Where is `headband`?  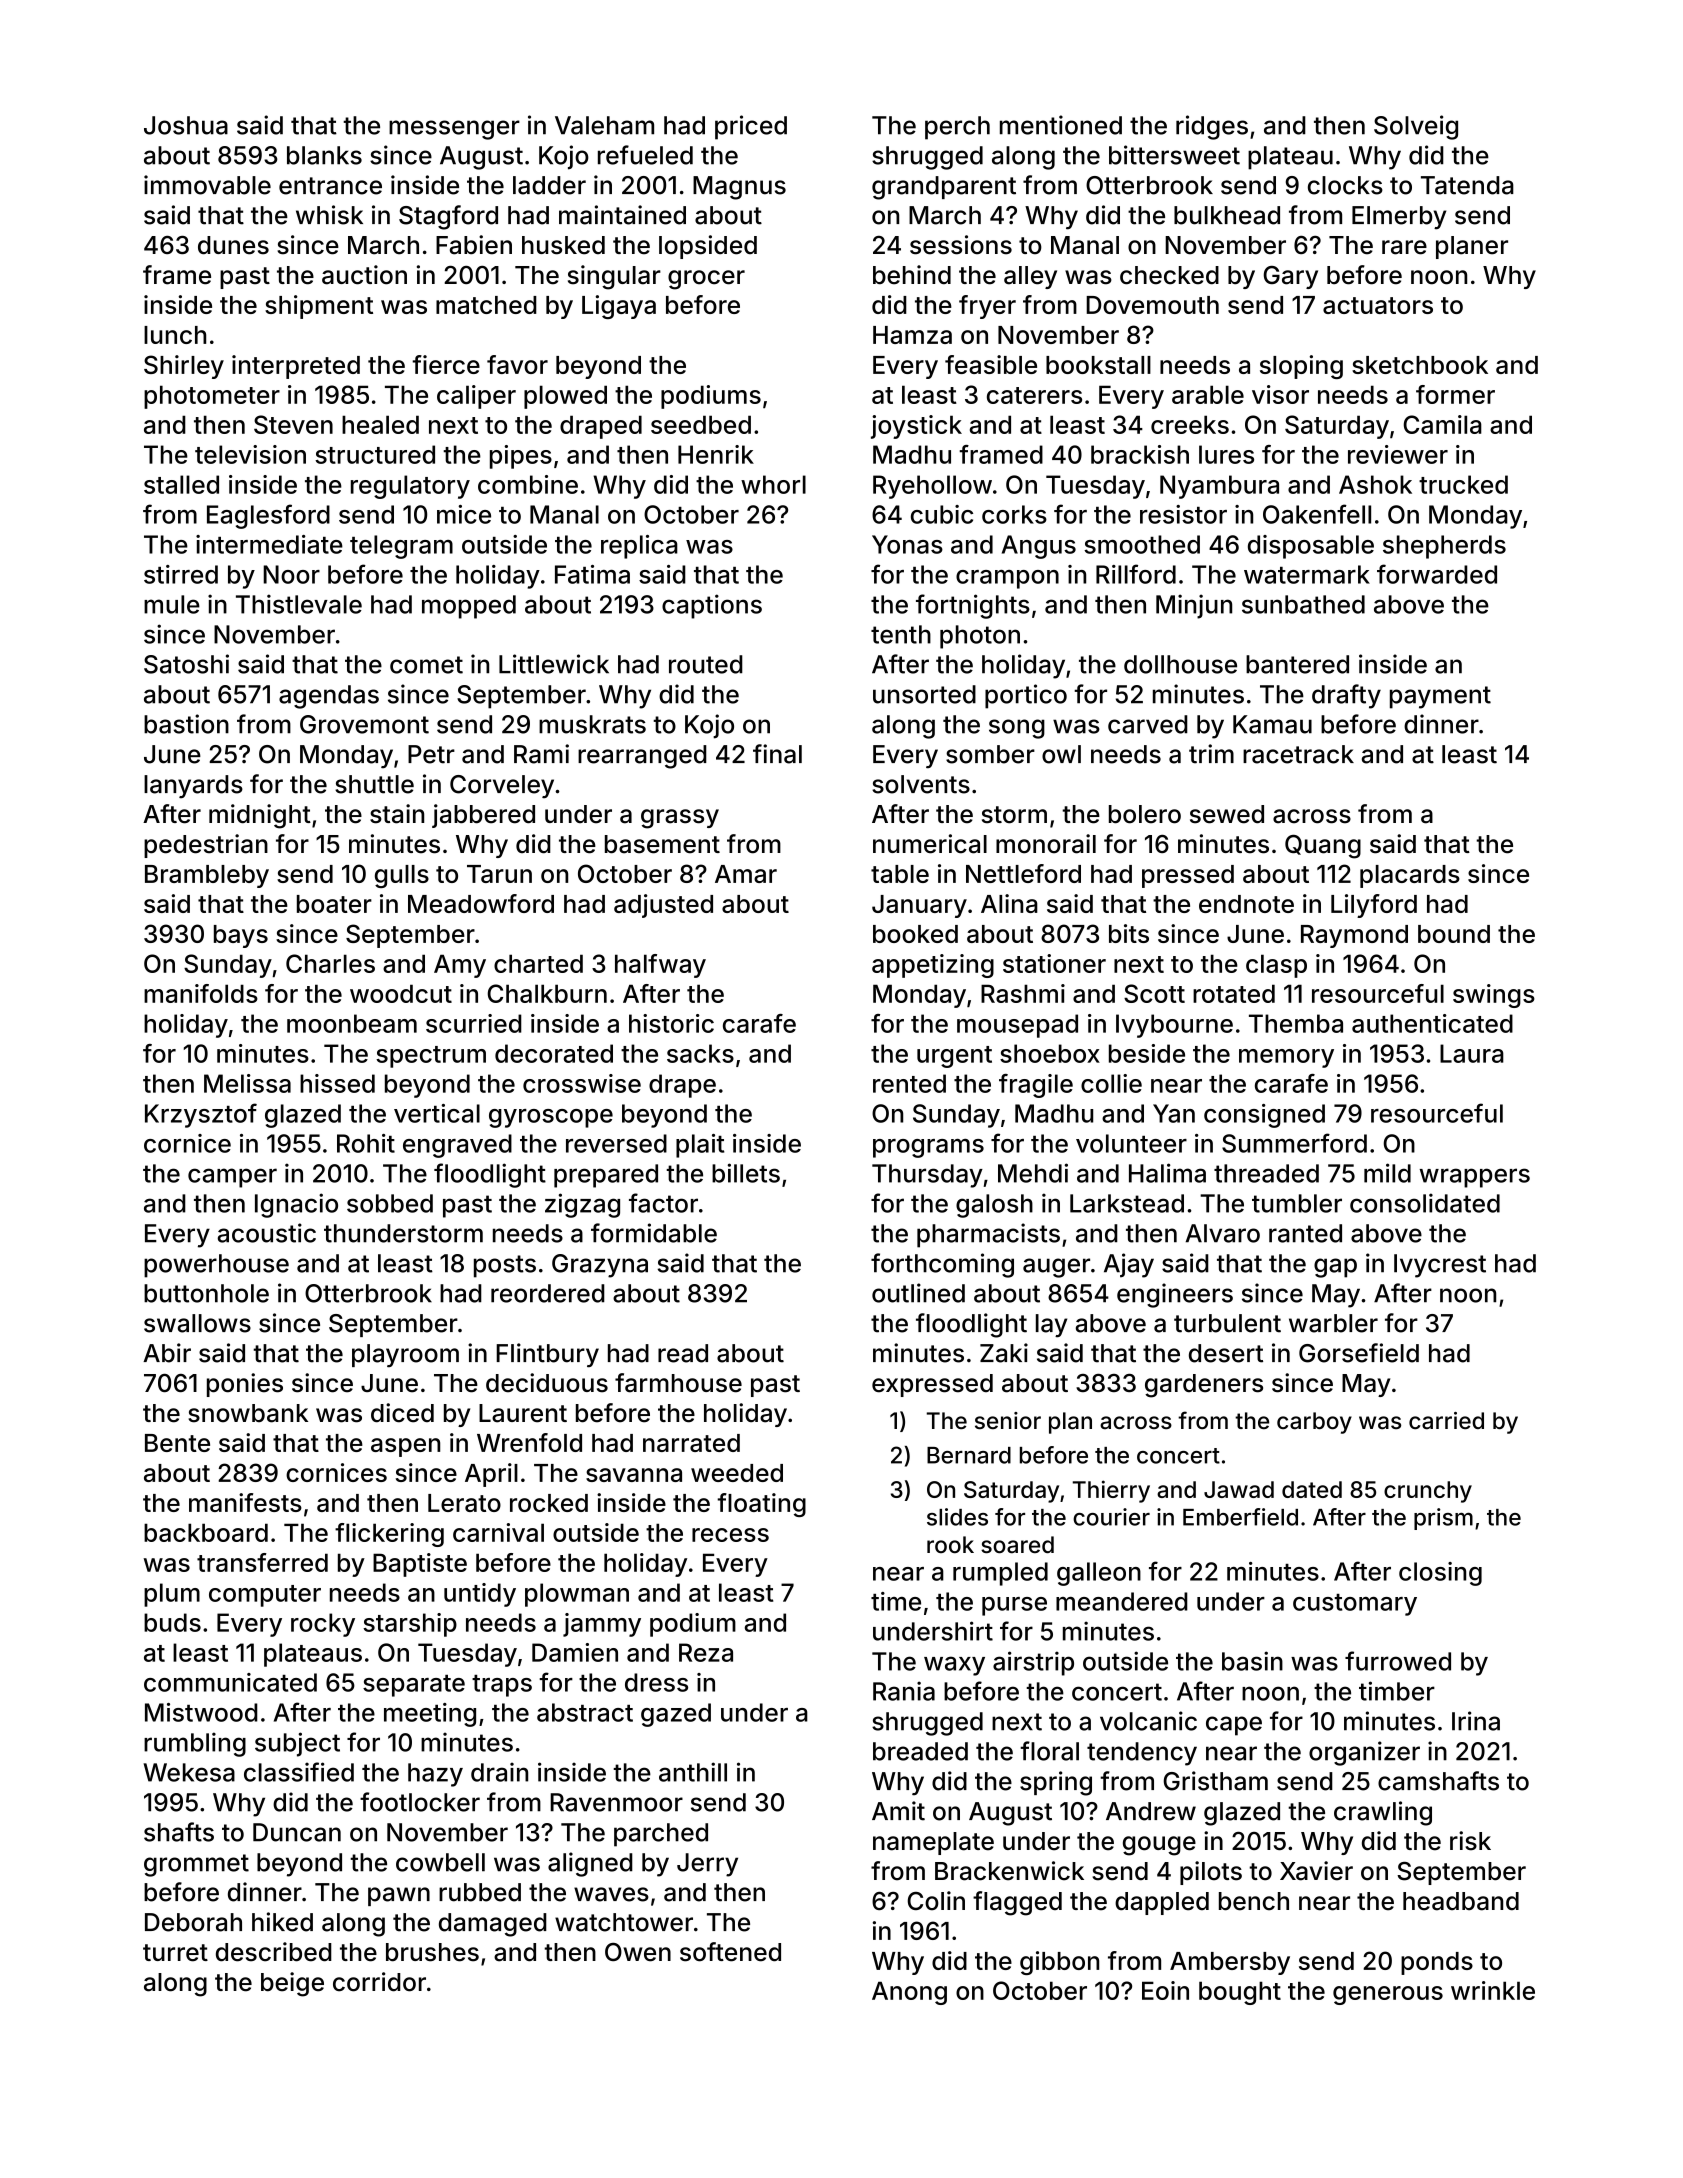
headband is located at coordinates (1461, 1901).
